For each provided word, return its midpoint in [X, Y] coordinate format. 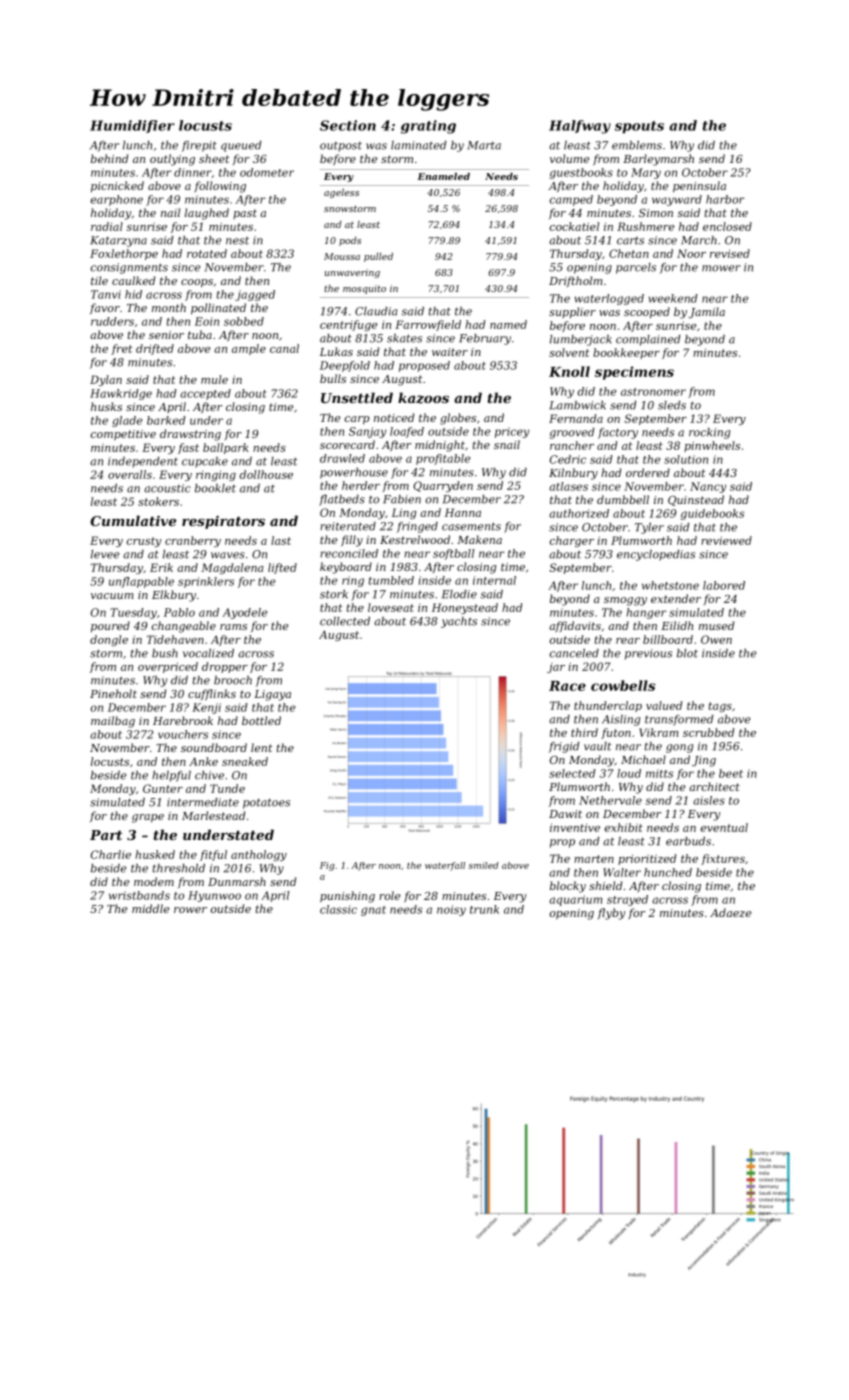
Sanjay [367, 432]
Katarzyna [118, 241]
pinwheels [712, 446]
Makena [479, 539]
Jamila [706, 313]
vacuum [112, 596]
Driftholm [576, 281]
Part [106, 835]
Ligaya [272, 695]
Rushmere [646, 226]
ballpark [226, 448]
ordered [648, 472]
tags [720, 707]
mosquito [364, 289]
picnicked [117, 186]
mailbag [113, 722]
